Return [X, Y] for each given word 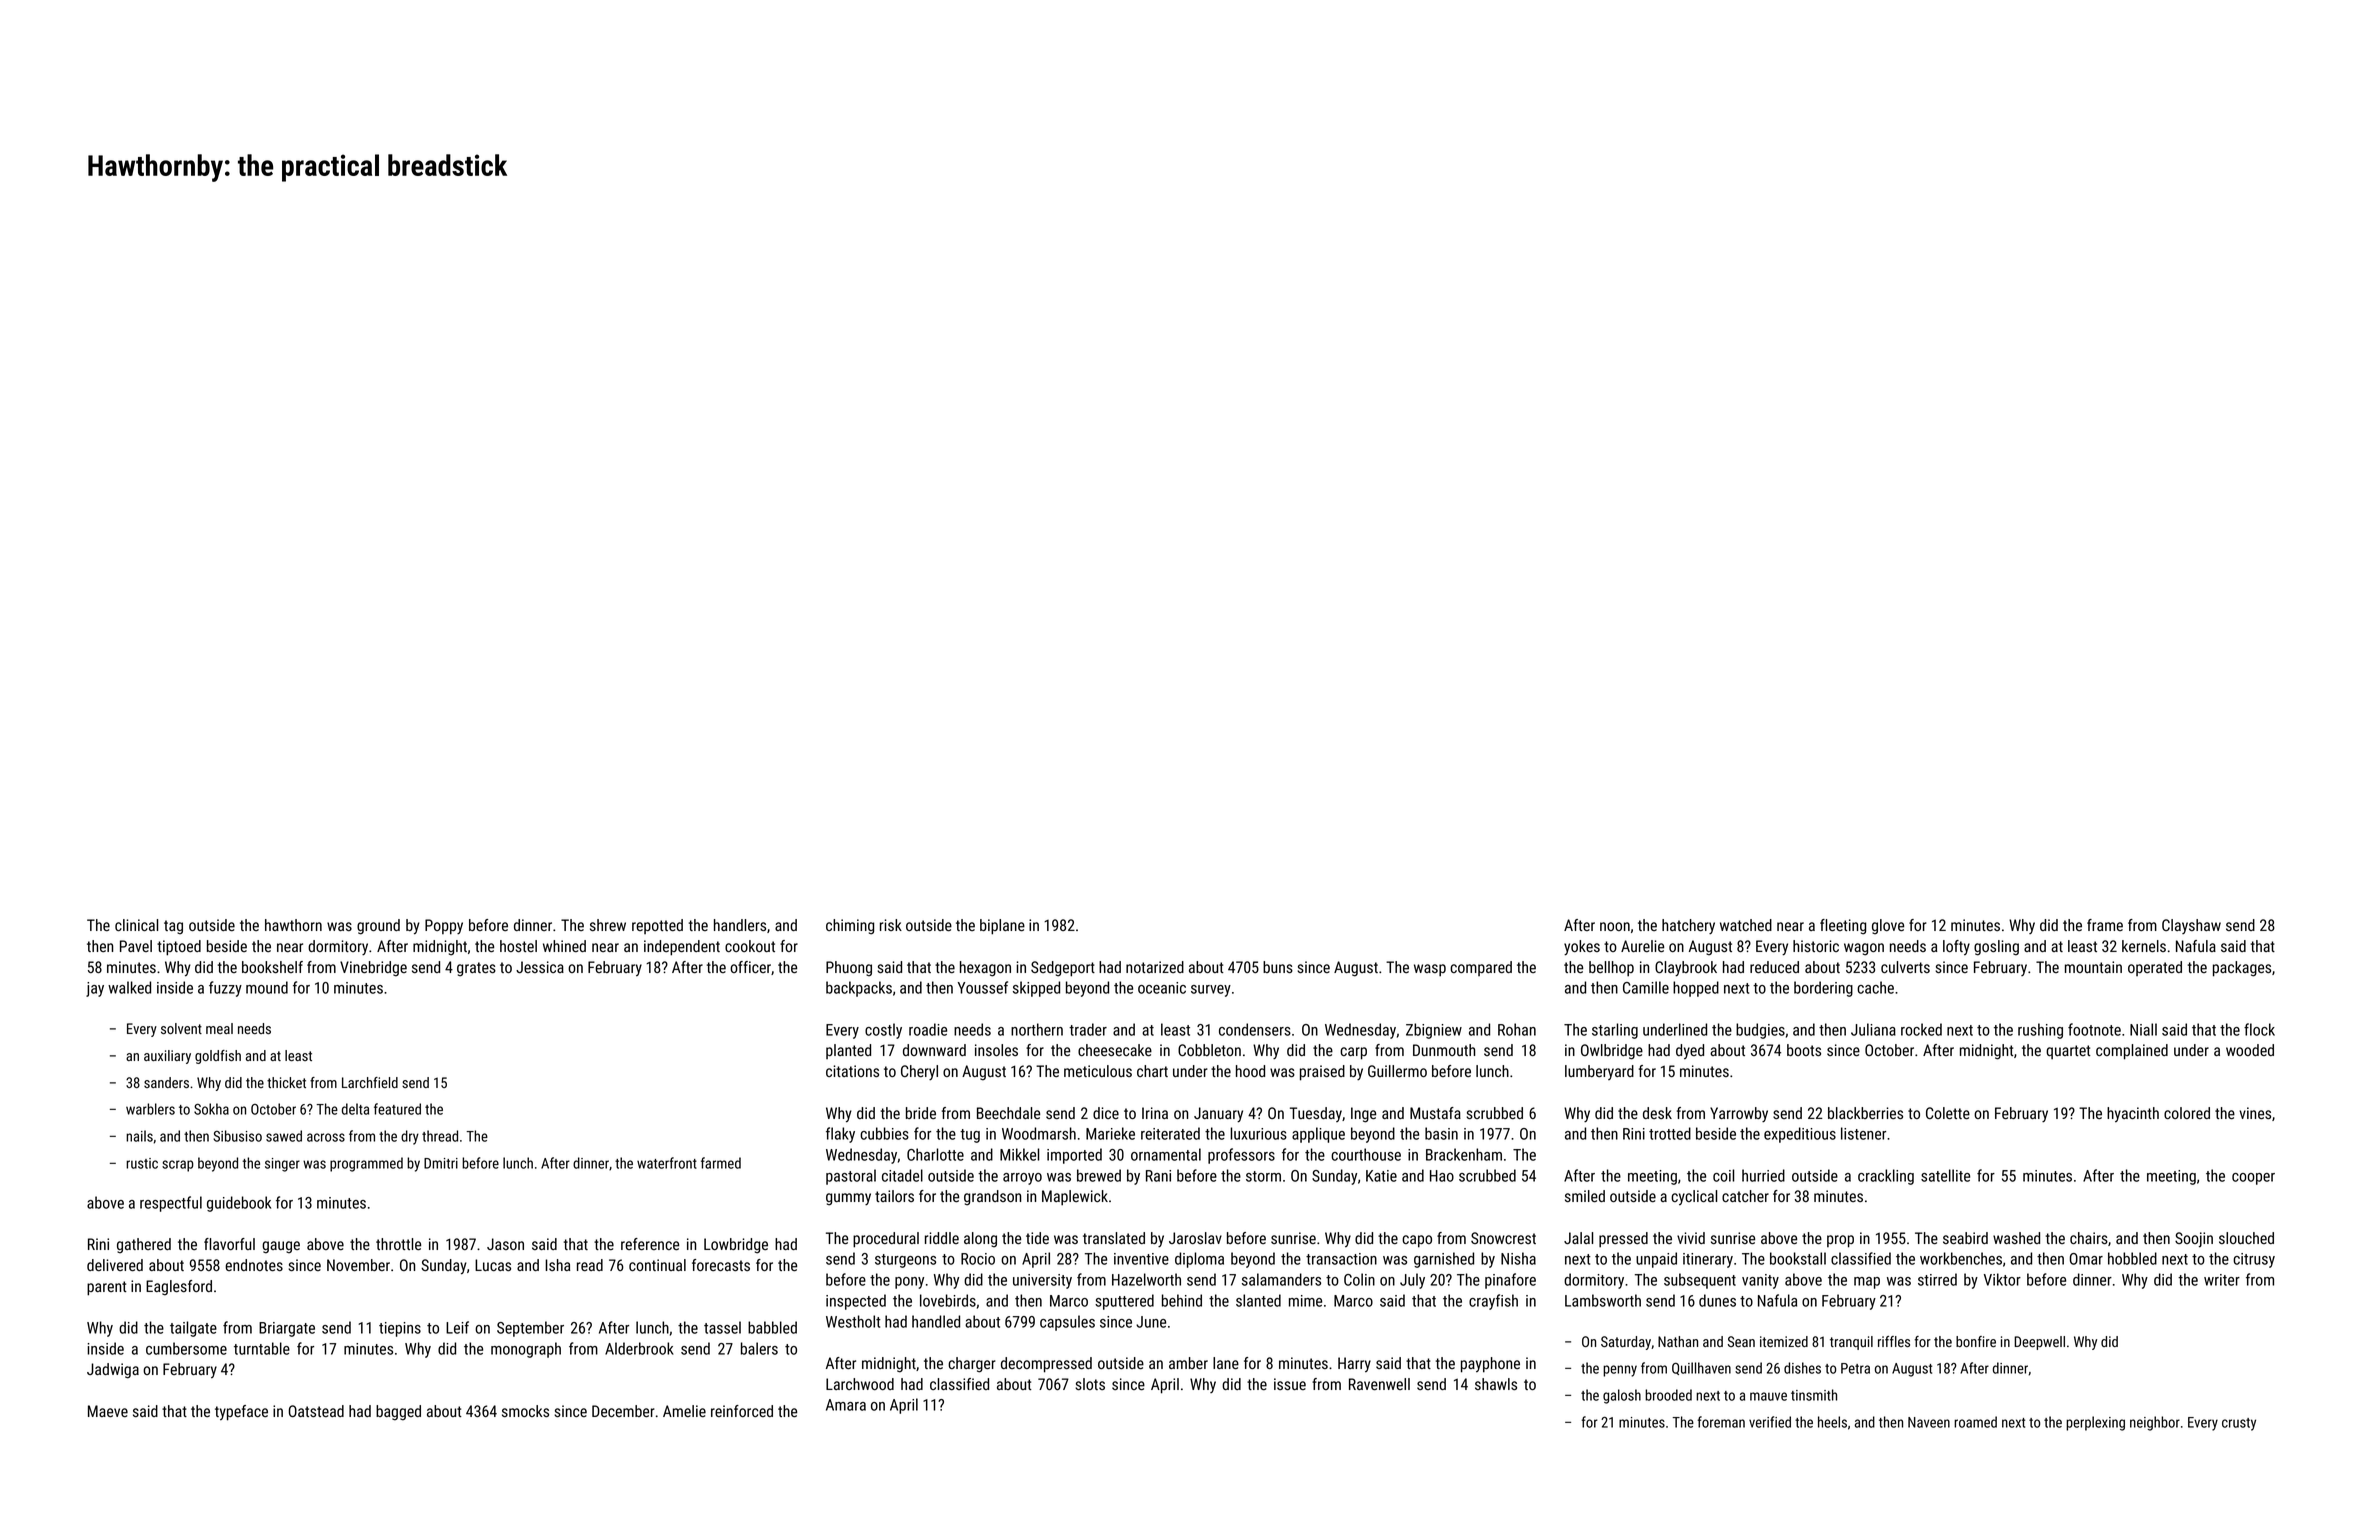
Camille [1646, 987]
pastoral [851, 1177]
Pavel [136, 946]
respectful [171, 1204]
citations [852, 1071]
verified [1770, 1422]
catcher [1745, 1196]
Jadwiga [113, 1371]
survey [1211, 991]
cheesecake [1115, 1050]
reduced [1774, 967]
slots [1090, 1384]
